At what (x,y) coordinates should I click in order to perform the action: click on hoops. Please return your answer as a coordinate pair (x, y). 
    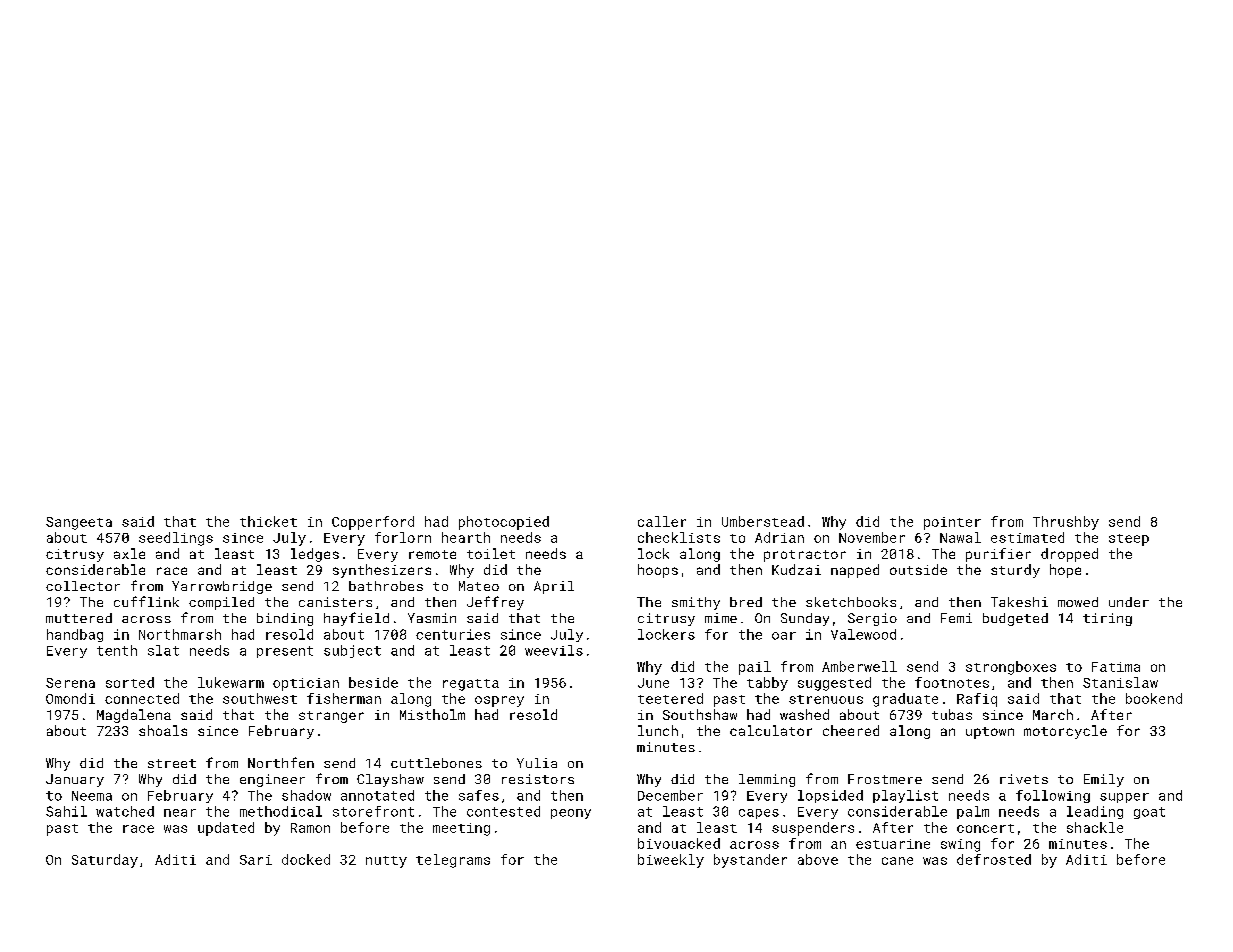
    Looking at the image, I should click on (658, 571).
